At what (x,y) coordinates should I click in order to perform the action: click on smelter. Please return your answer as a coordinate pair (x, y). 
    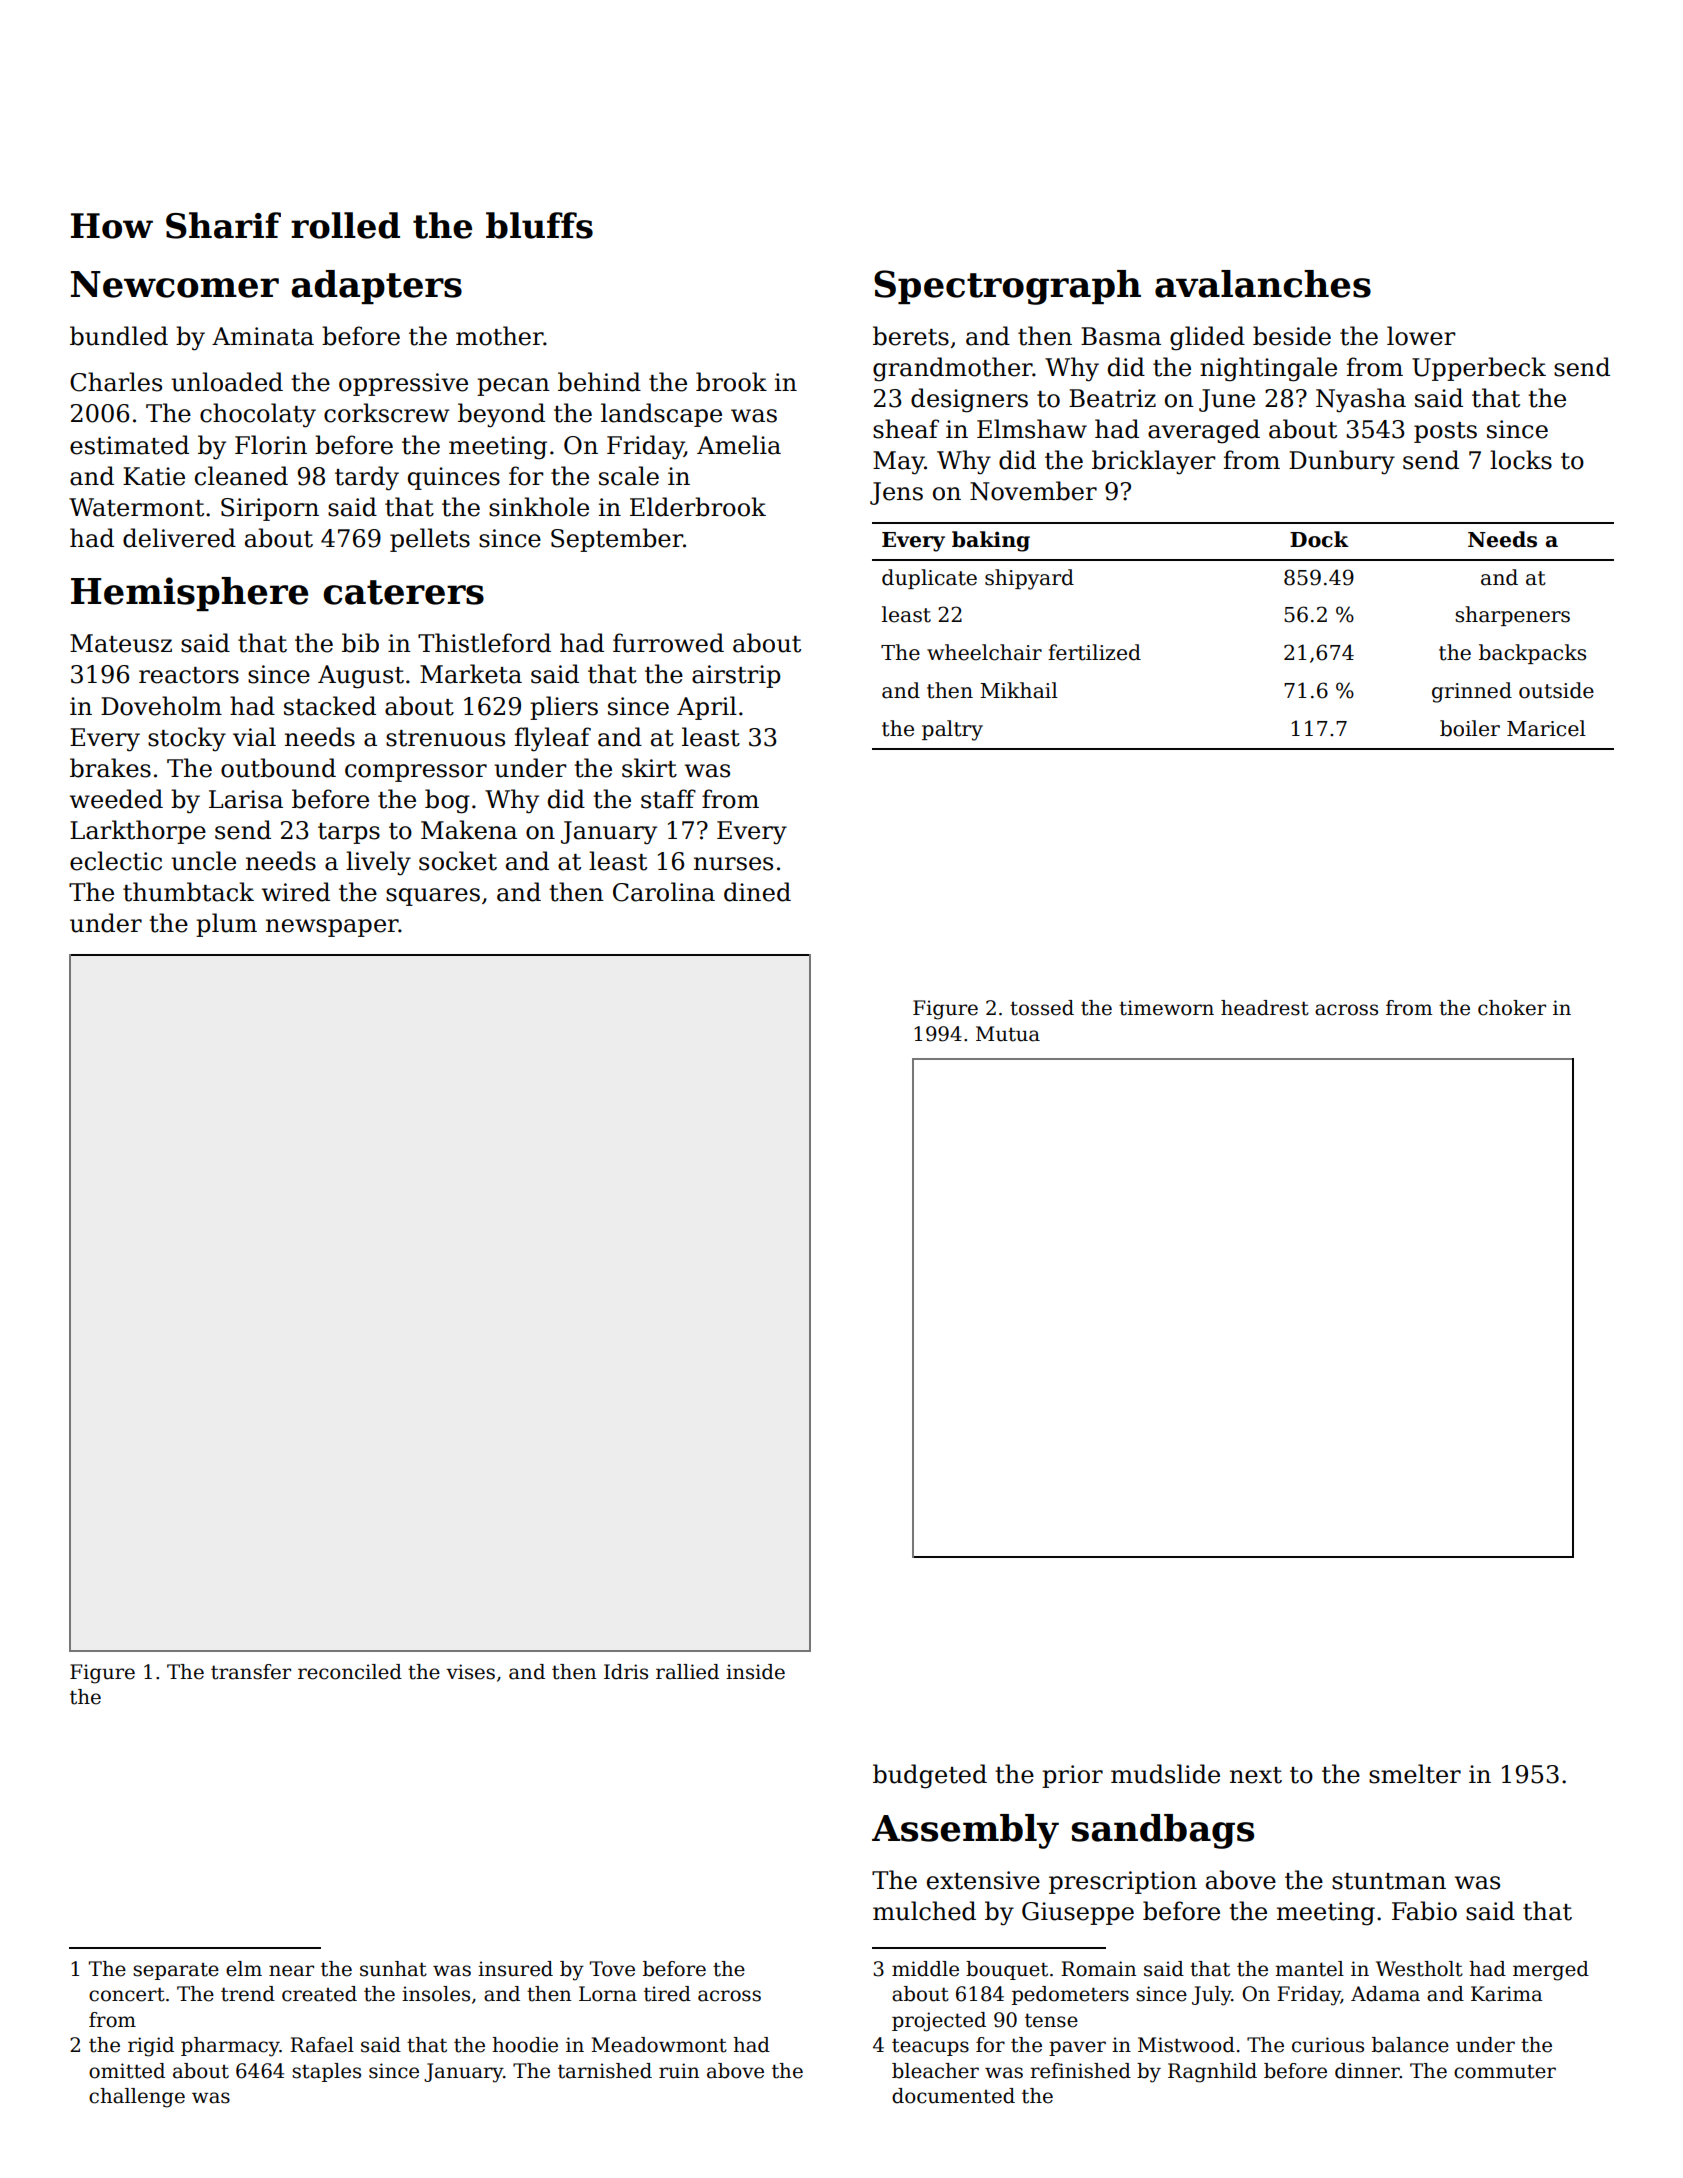
    Looking at the image, I should click on (1415, 1774).
